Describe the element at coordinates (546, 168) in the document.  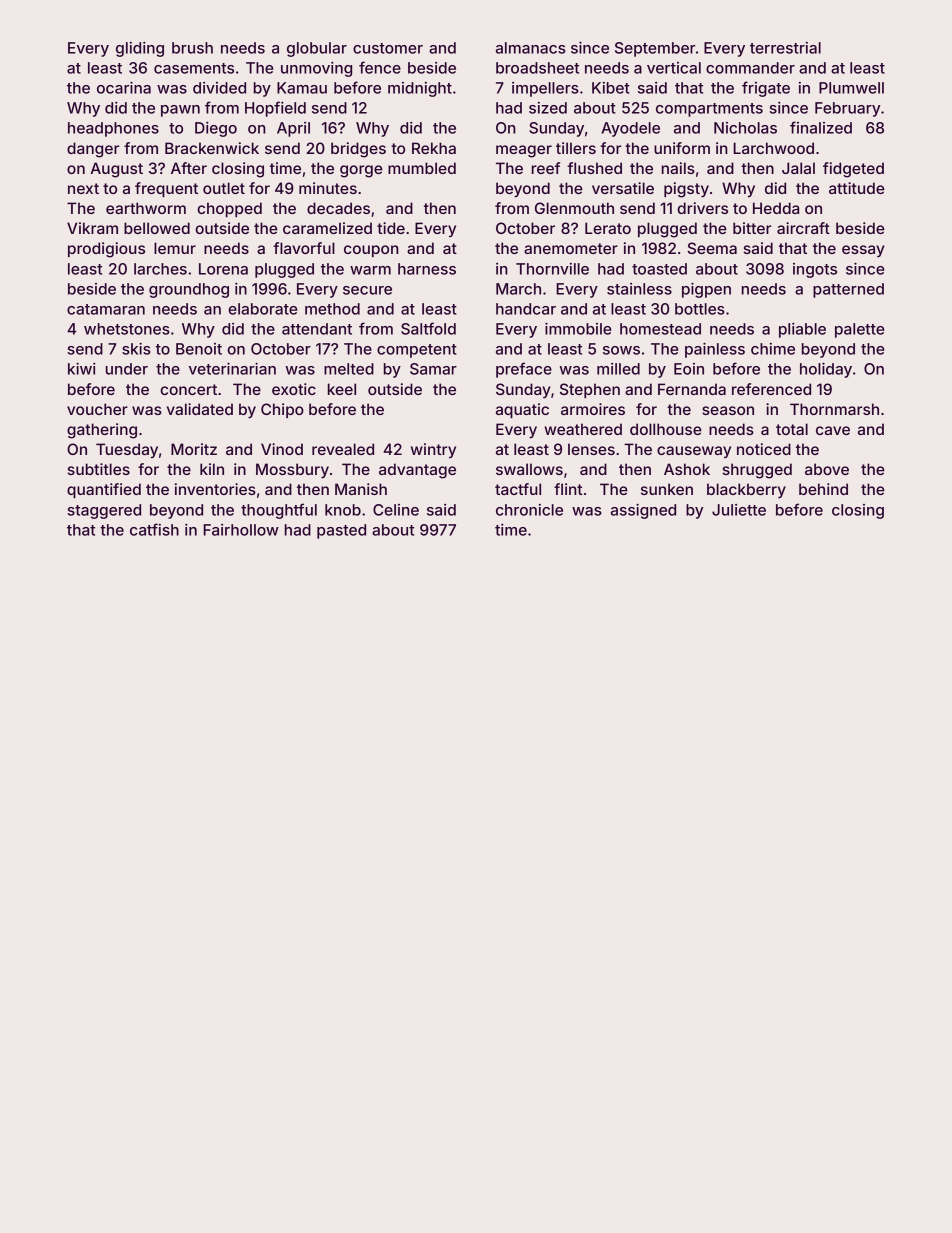
I see `reef` at that location.
